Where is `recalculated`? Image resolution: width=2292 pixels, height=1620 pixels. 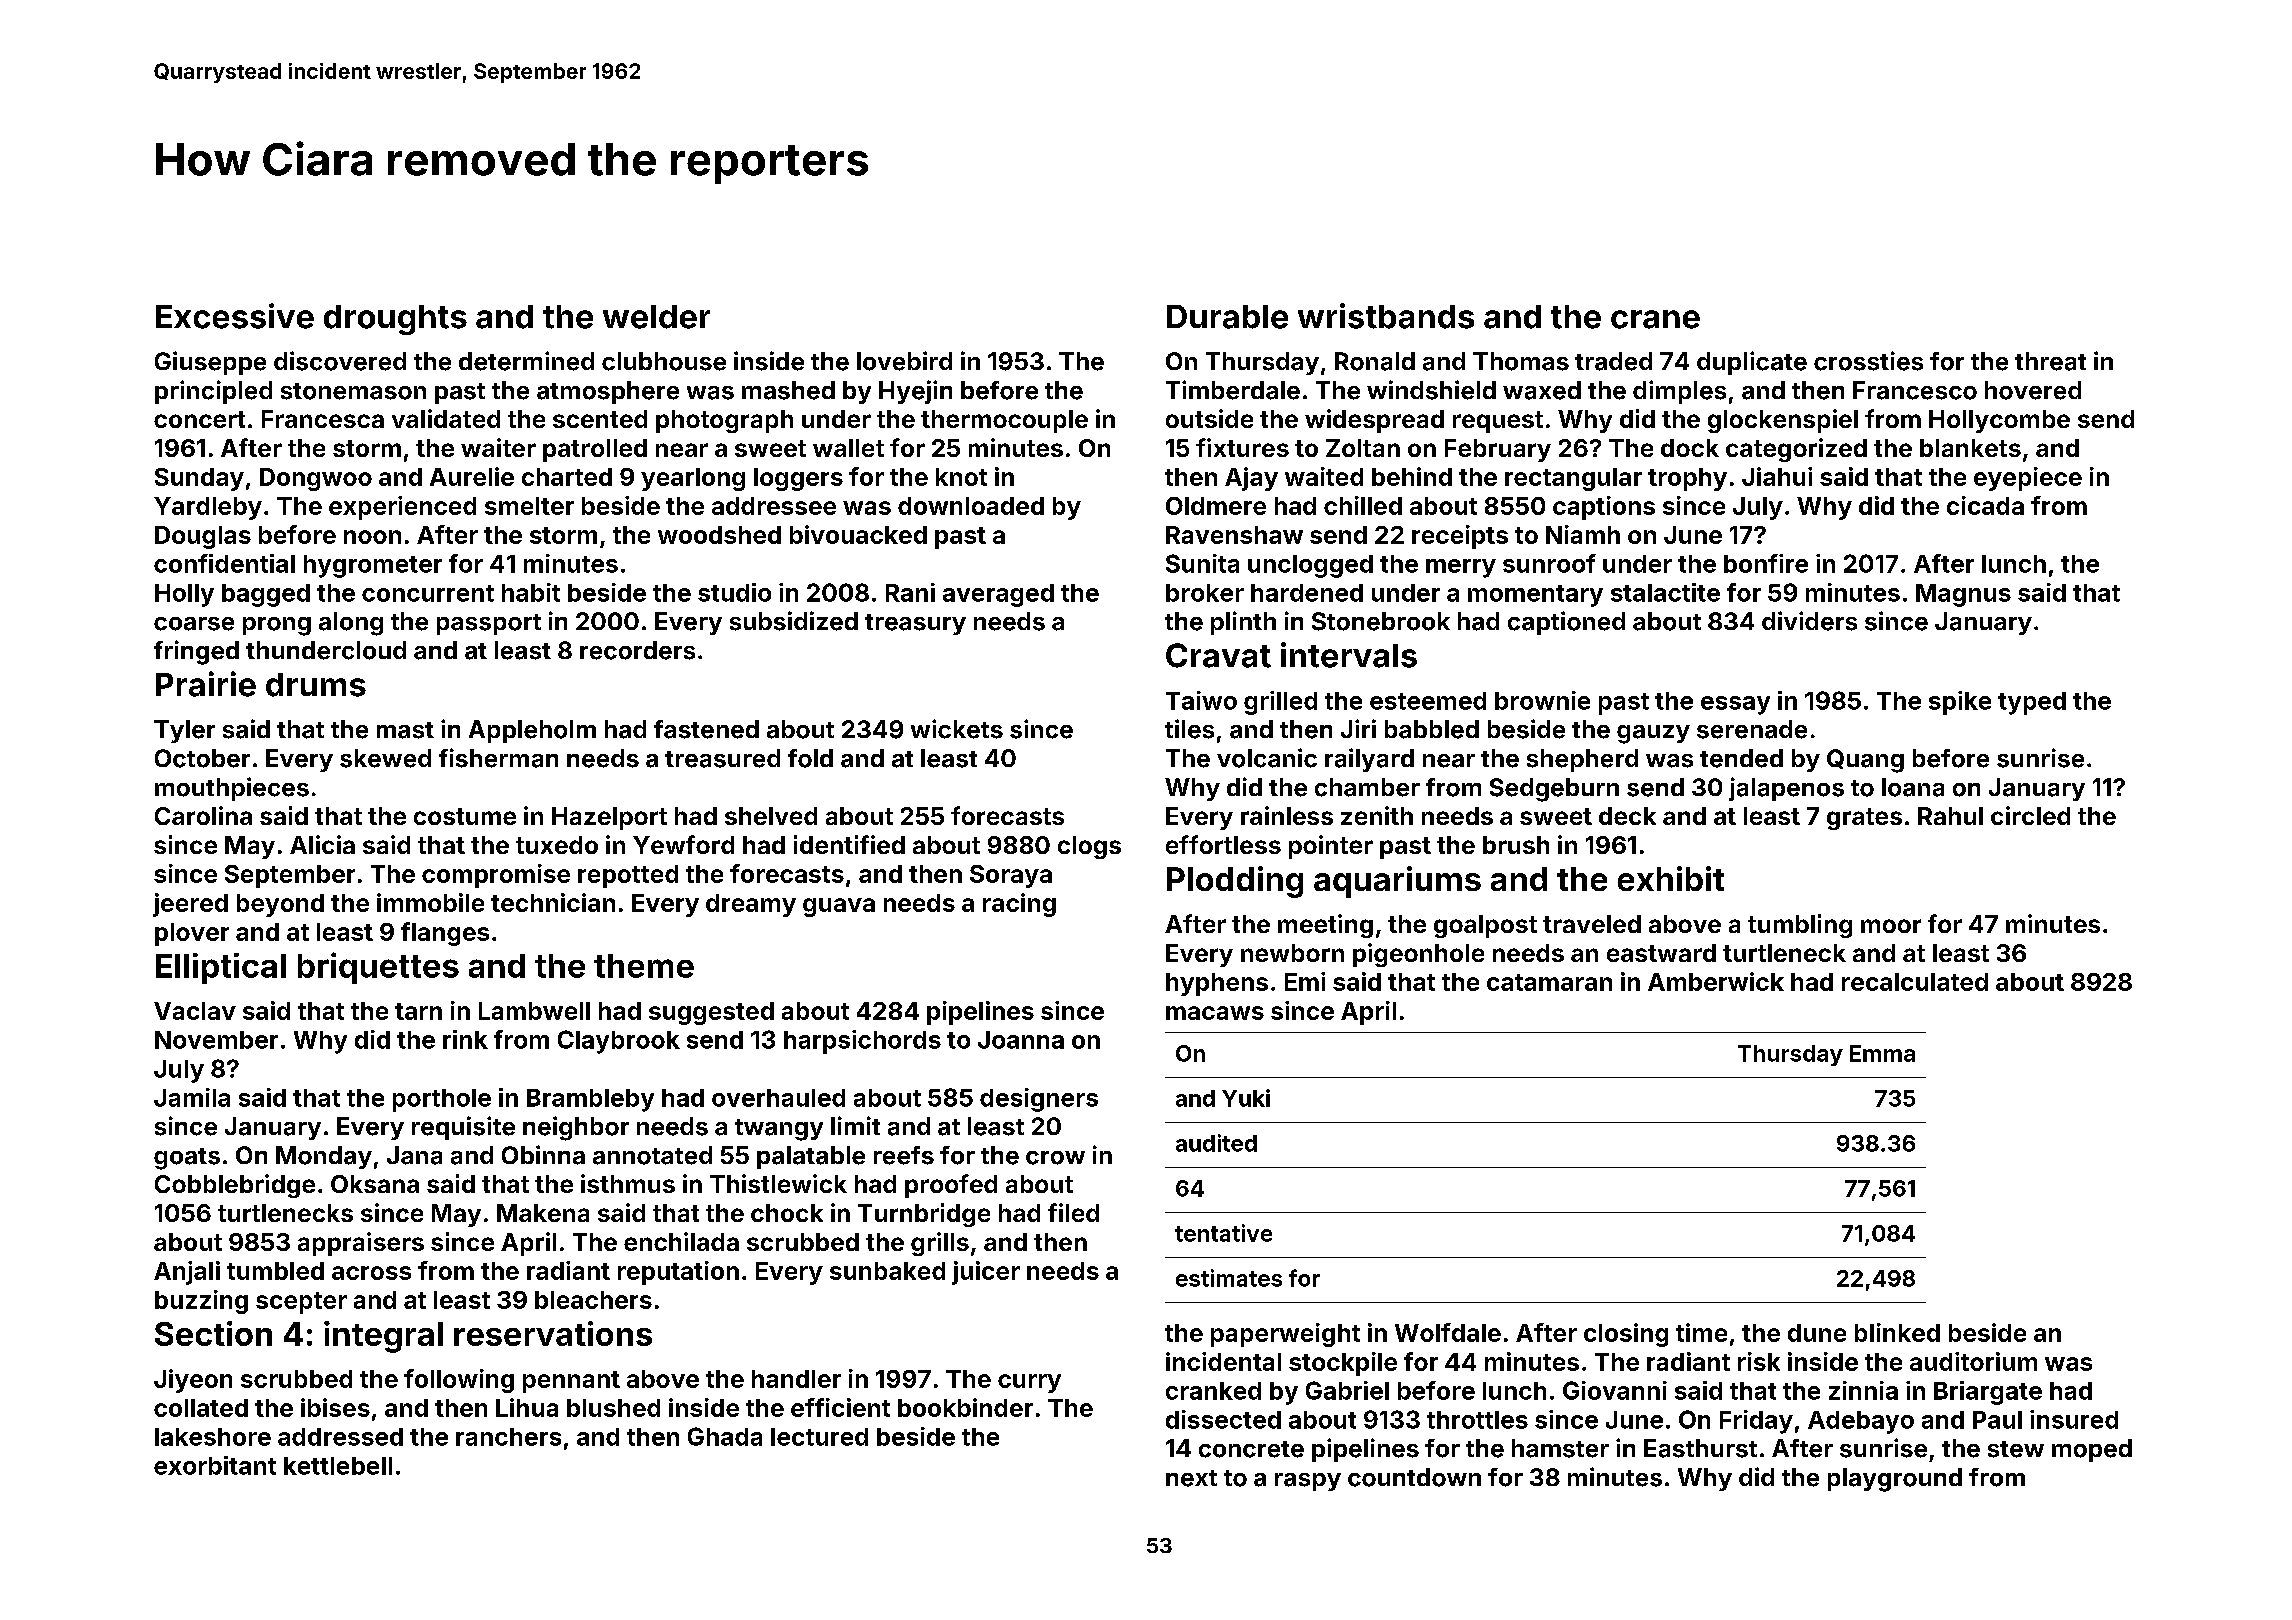
recalculated is located at coordinates (1915, 982).
